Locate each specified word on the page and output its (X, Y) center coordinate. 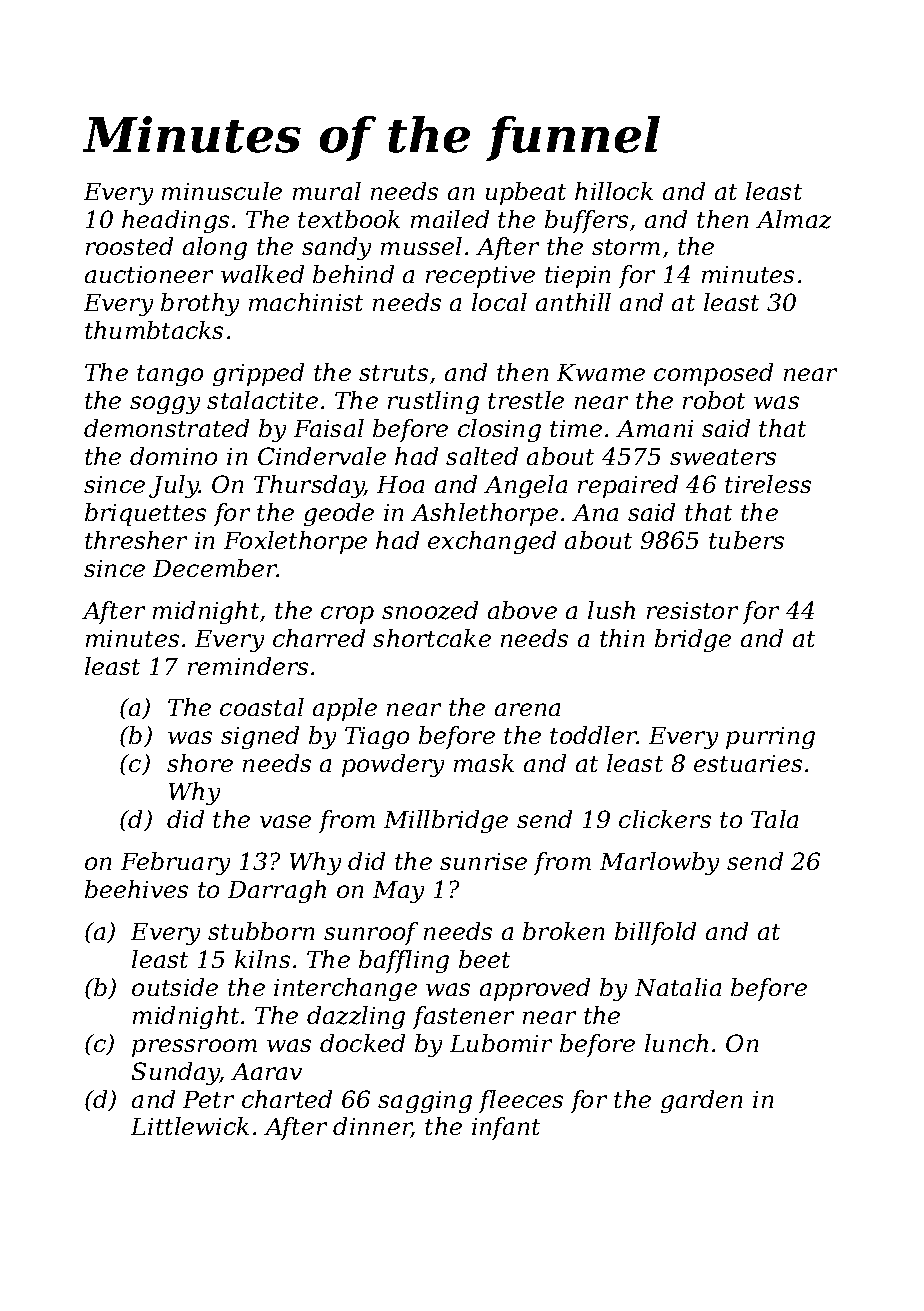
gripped (258, 374)
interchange (345, 989)
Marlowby (659, 863)
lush (611, 610)
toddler (593, 735)
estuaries (748, 763)
